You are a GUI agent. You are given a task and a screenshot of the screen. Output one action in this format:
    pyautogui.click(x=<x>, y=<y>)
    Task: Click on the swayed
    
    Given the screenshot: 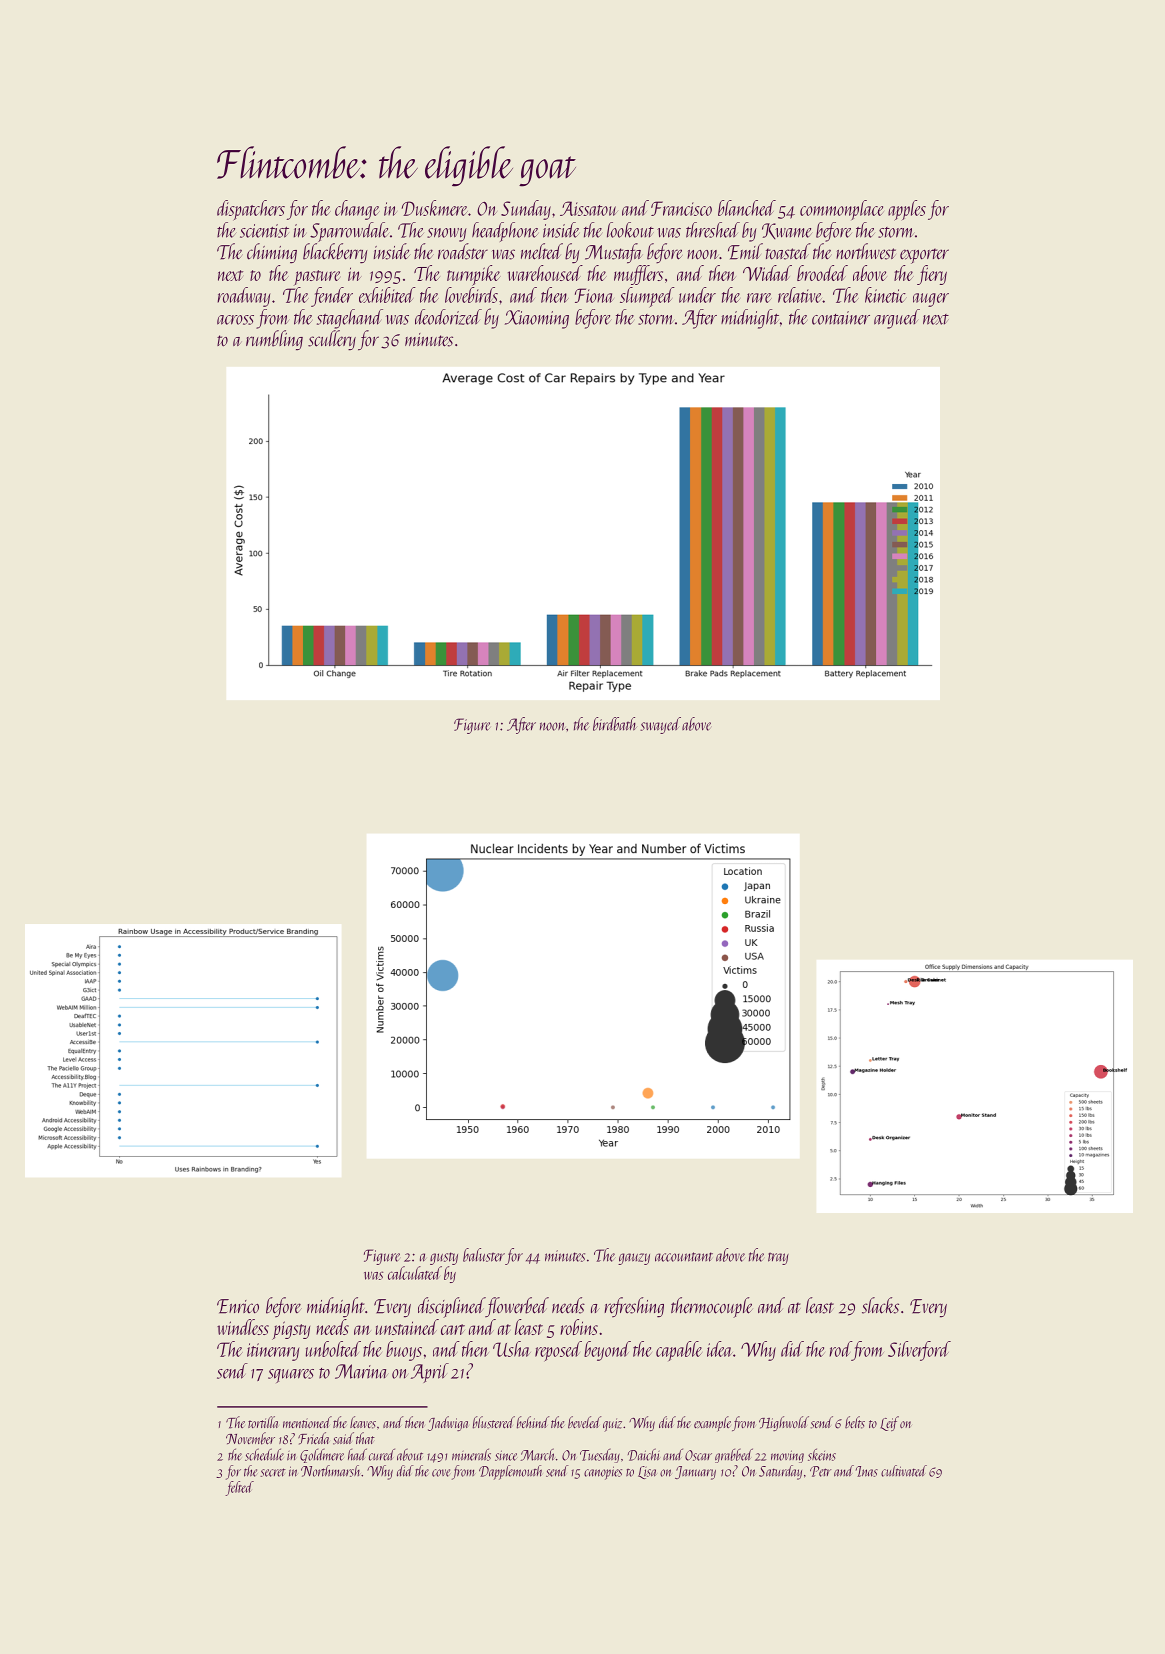 What is the action you would take?
    pyautogui.click(x=660, y=725)
